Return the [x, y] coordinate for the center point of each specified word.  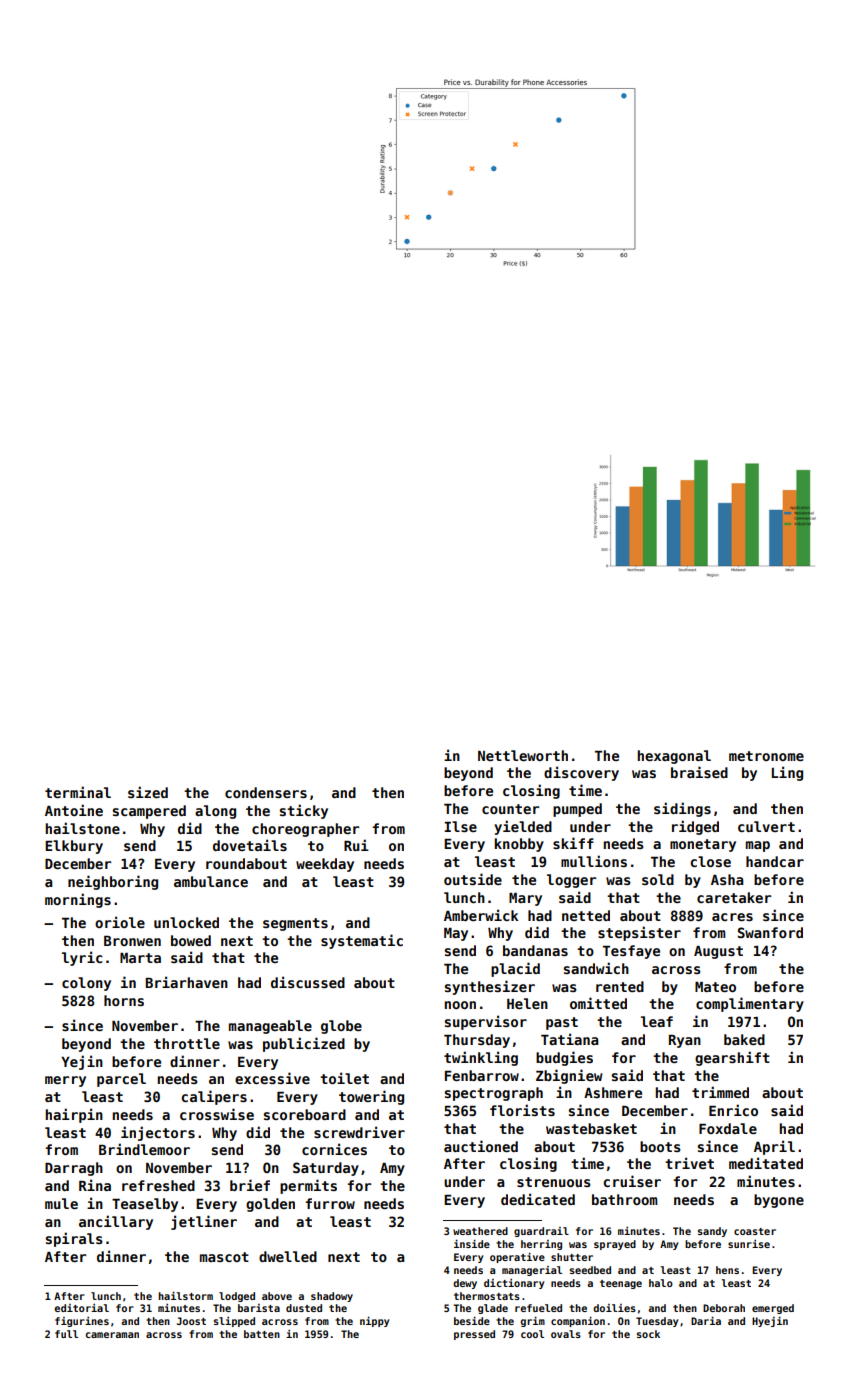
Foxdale [728, 1128]
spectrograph [494, 1094]
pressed [474, 1335]
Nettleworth [523, 755]
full [66, 1334]
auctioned [481, 1146]
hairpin [74, 1115]
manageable [270, 1027]
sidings [682, 809]
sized [148, 792]
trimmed [720, 1092]
